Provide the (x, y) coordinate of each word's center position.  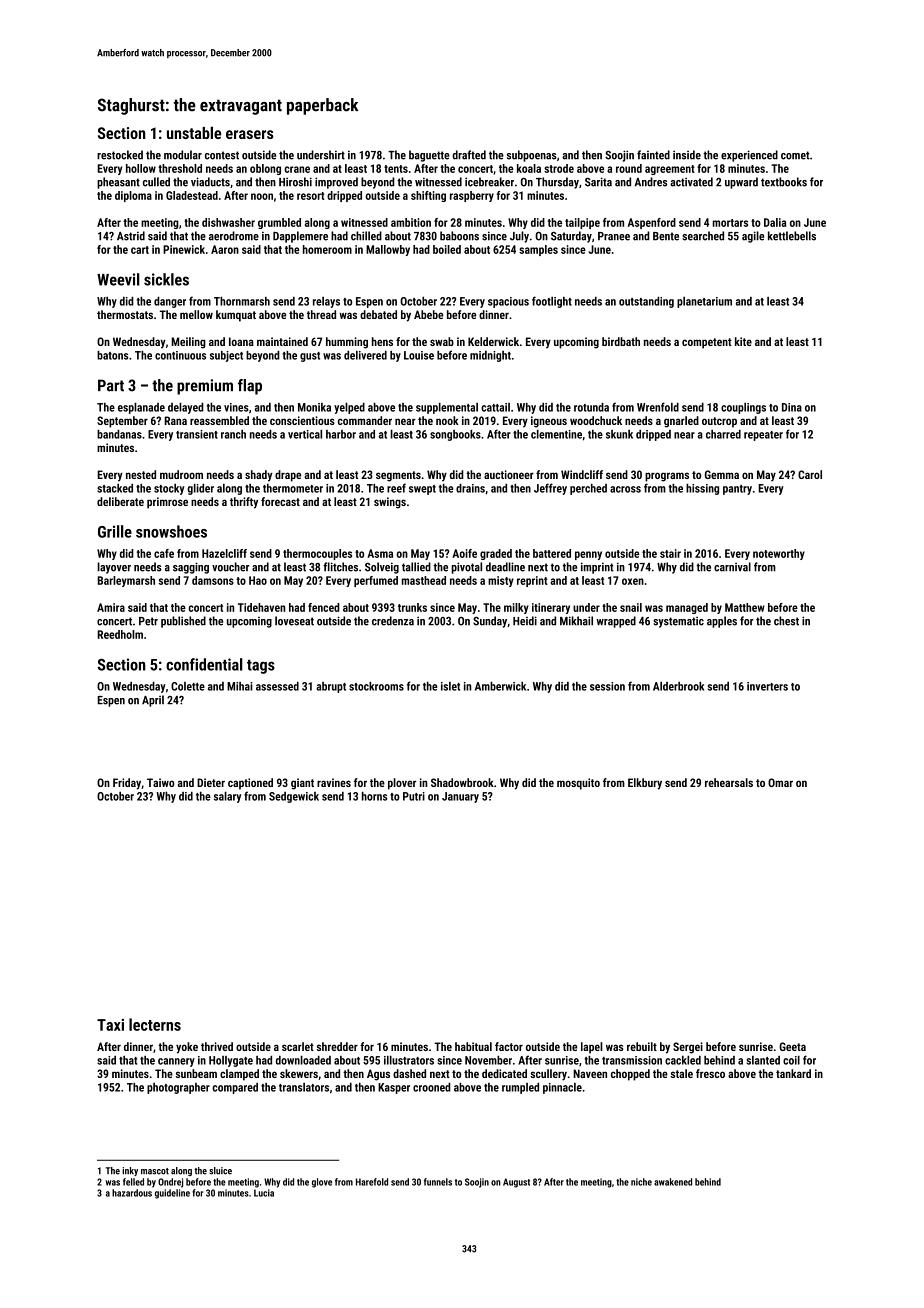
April (153, 701)
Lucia (264, 1193)
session (607, 686)
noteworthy (779, 554)
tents (396, 169)
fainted (653, 155)
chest (786, 621)
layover (114, 568)
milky (516, 608)
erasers (250, 134)
